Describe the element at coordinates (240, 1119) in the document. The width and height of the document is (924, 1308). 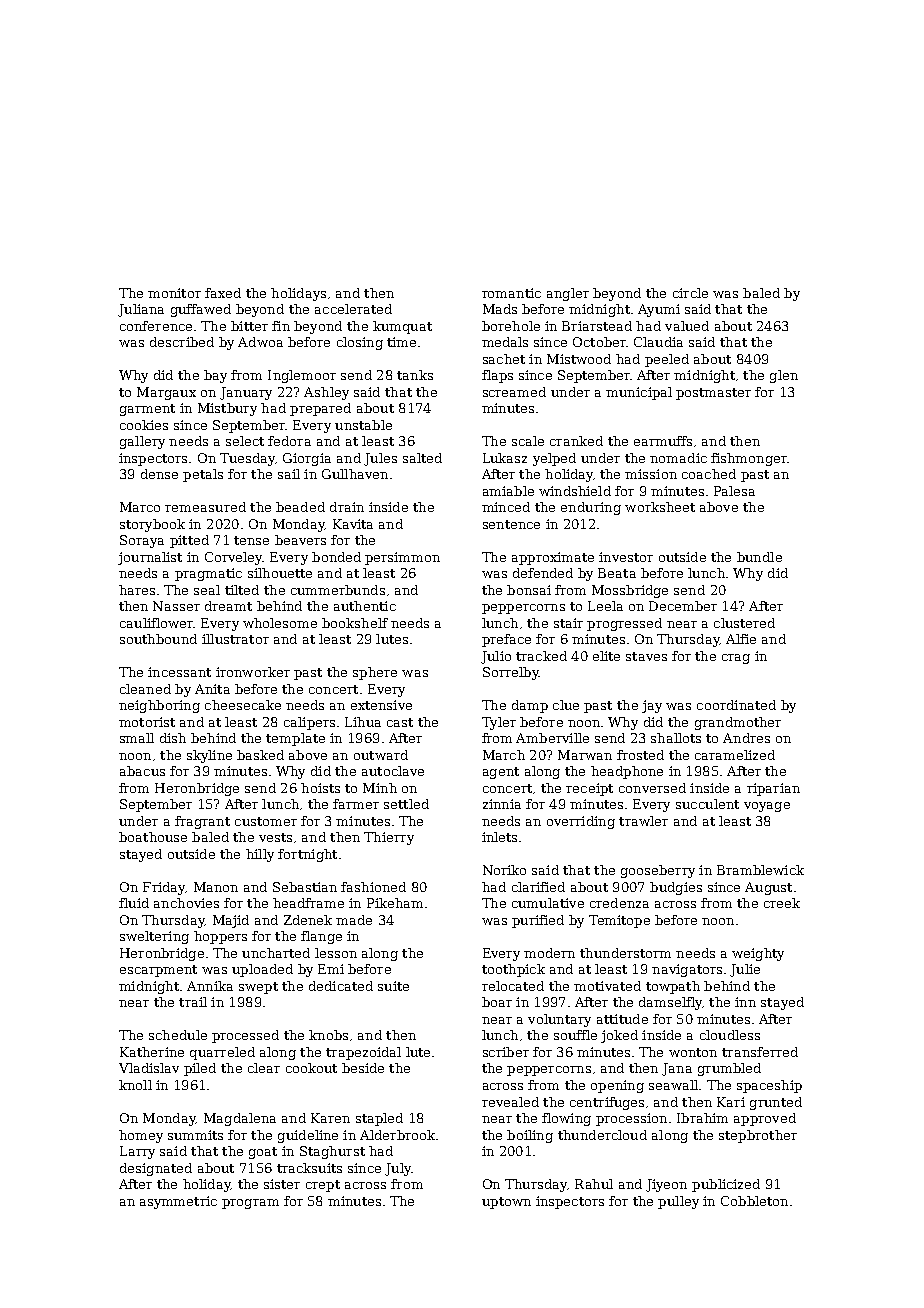
I see `Magdalena` at that location.
